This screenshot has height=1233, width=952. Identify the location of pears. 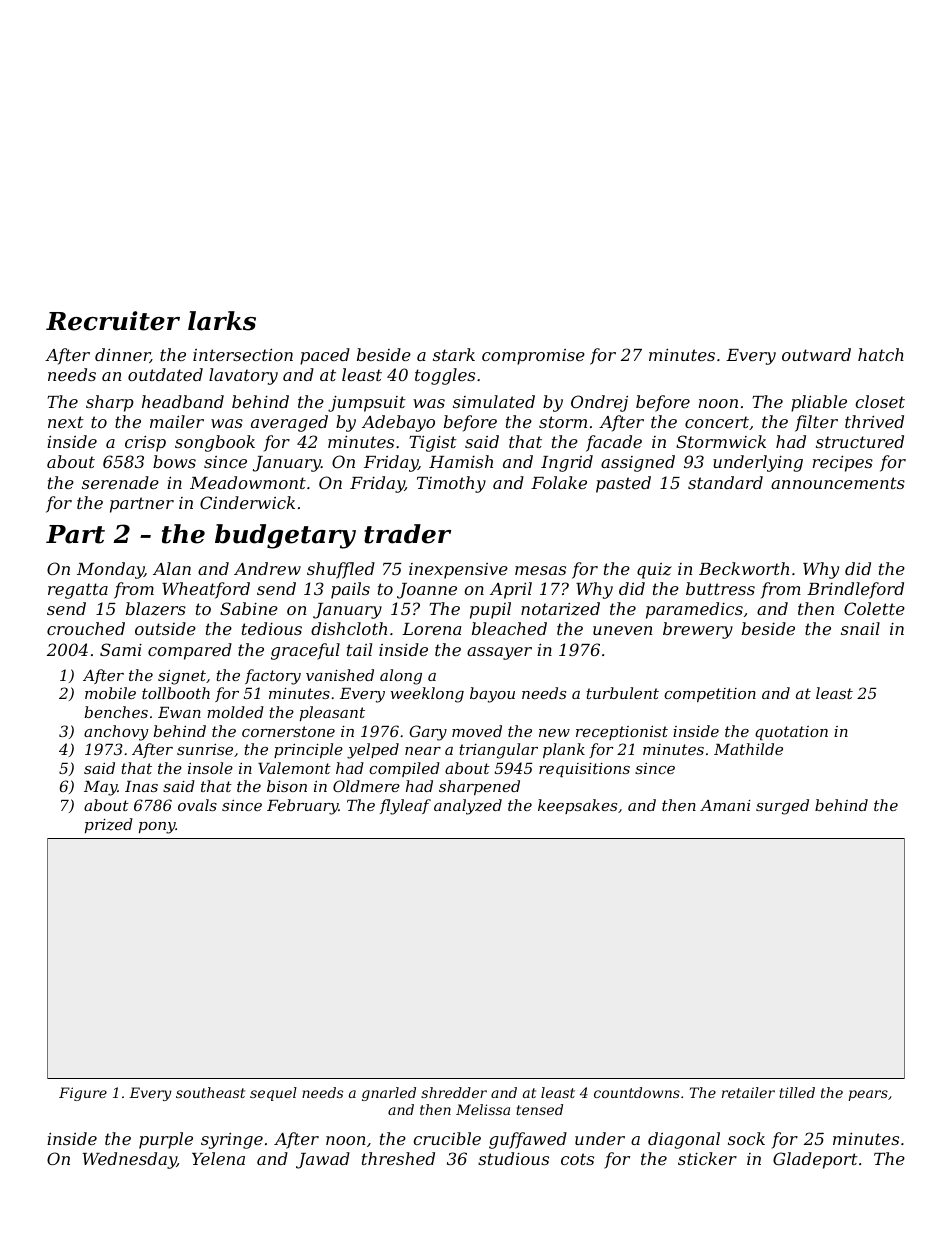
(868, 1095).
